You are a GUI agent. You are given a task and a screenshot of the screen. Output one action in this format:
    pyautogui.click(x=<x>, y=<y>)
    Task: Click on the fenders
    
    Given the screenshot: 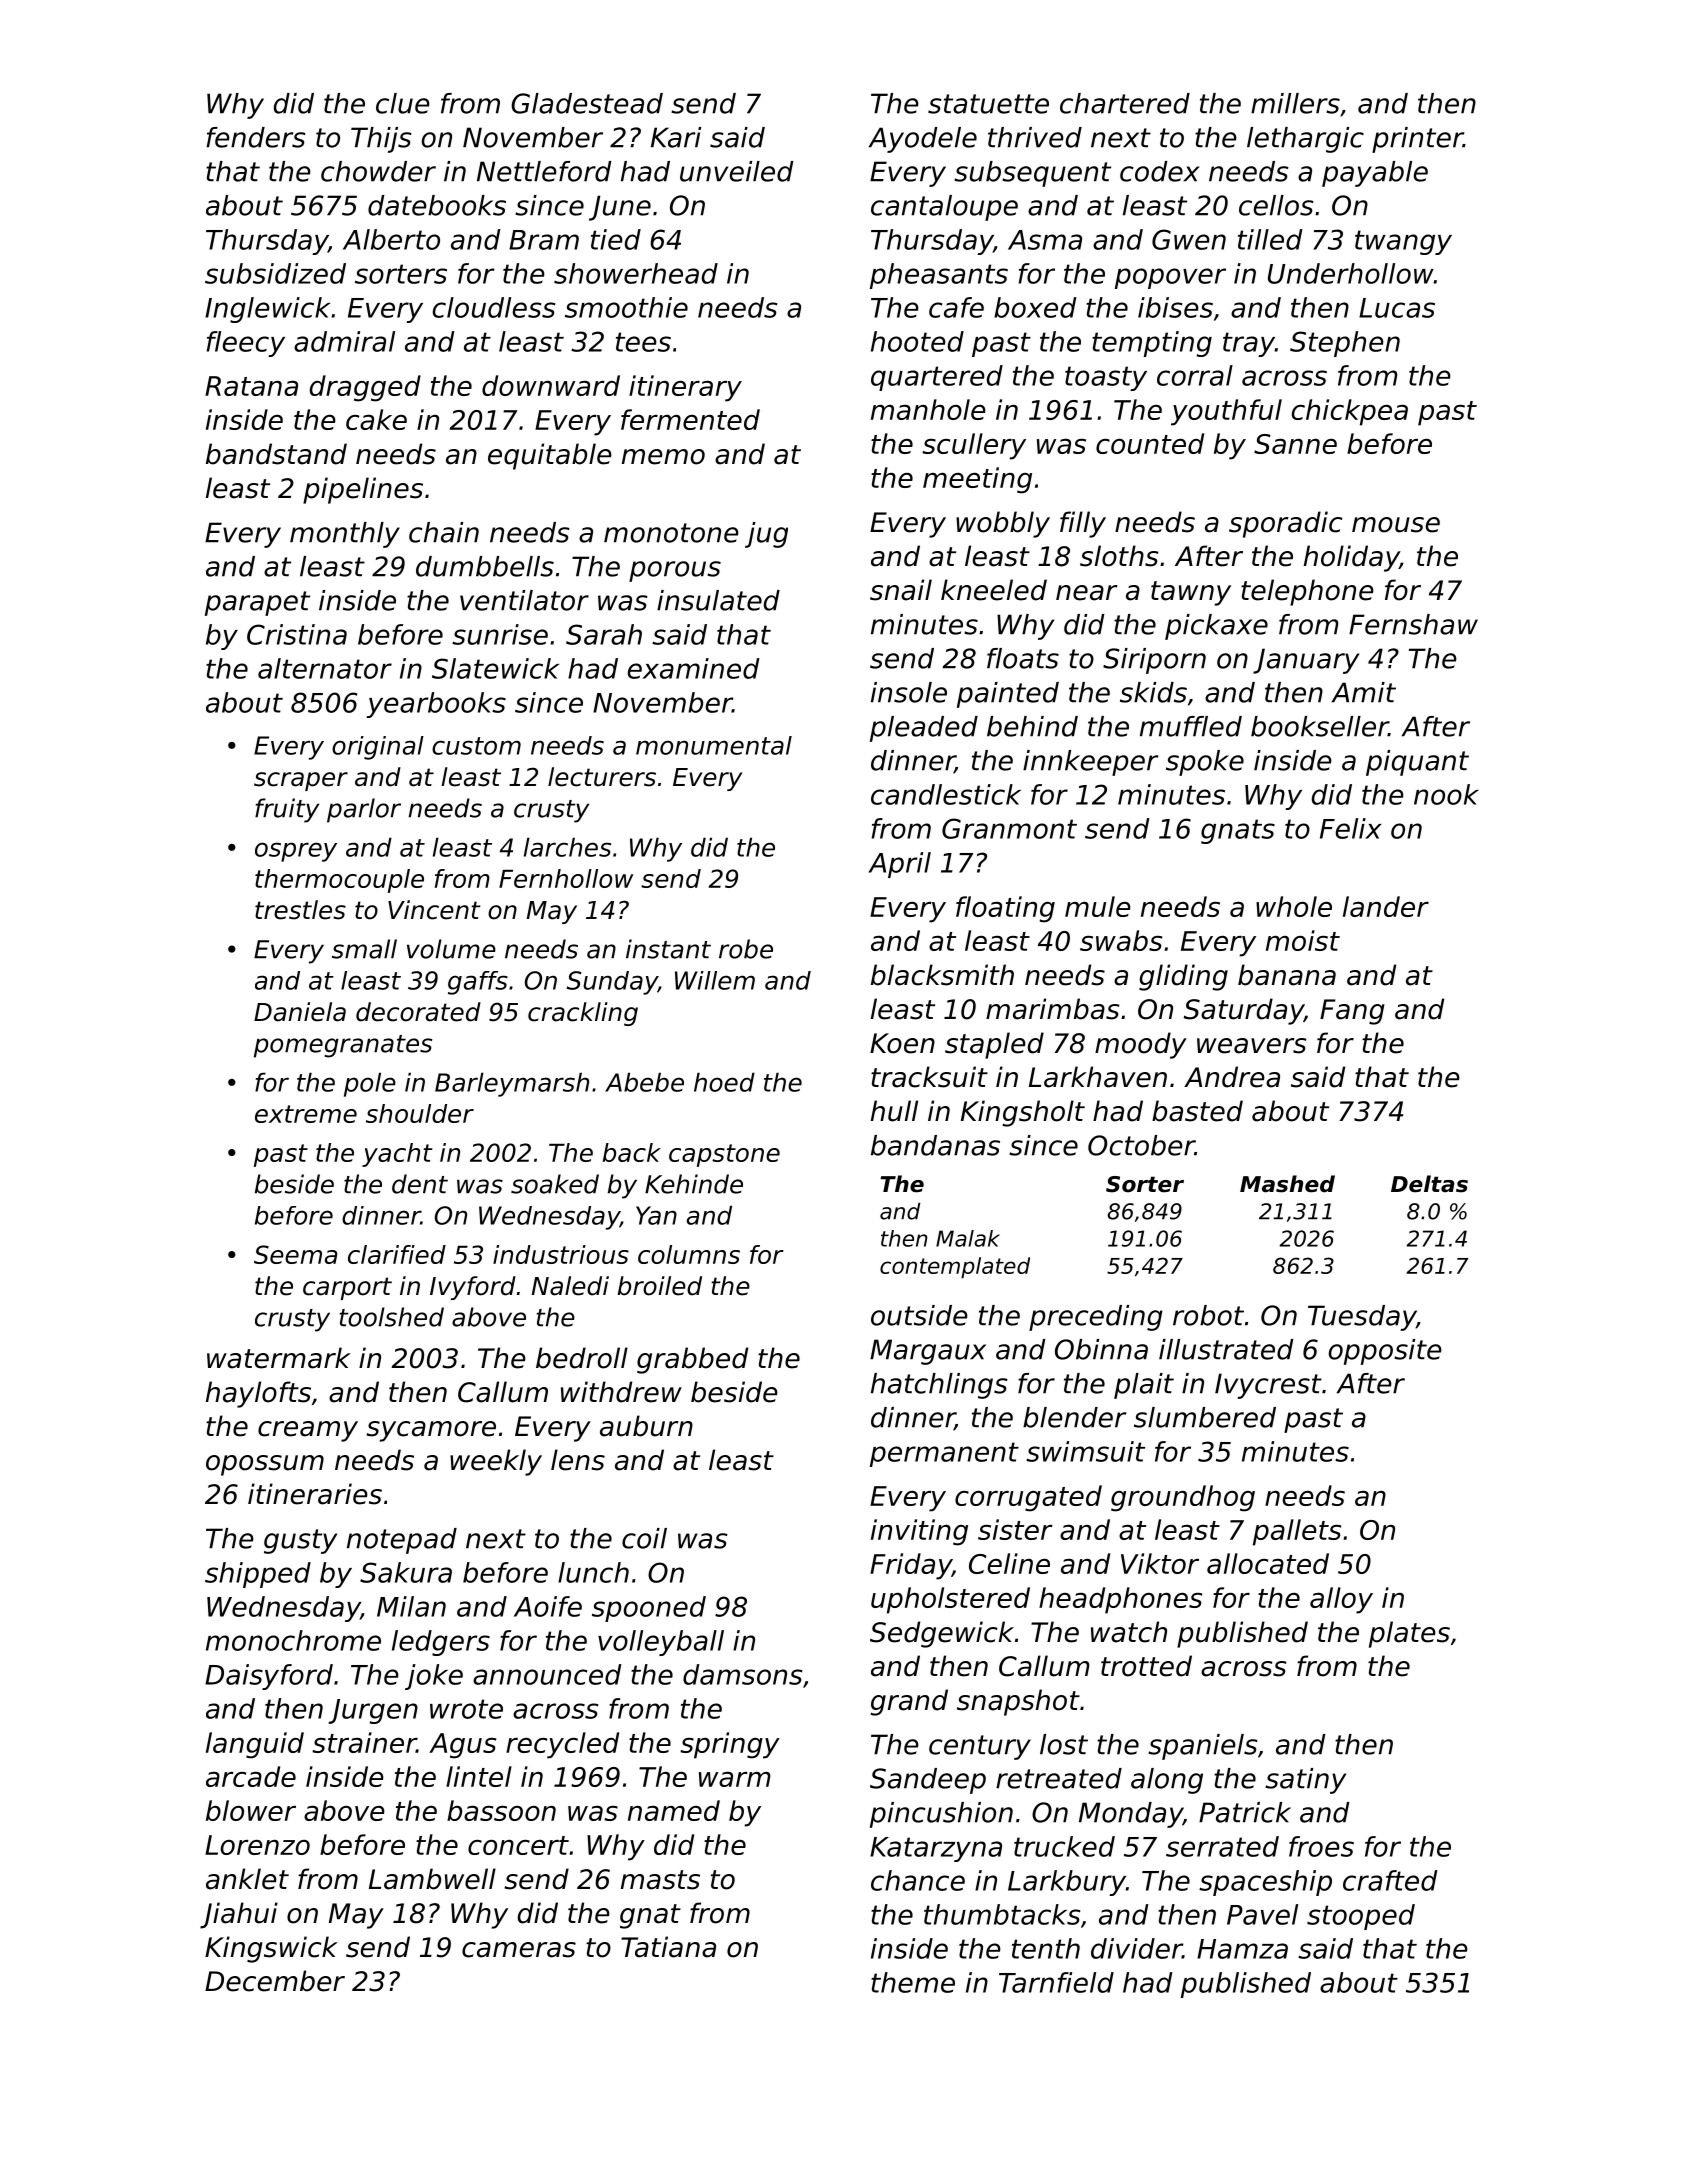 What is the action you would take?
    pyautogui.click(x=256, y=137)
